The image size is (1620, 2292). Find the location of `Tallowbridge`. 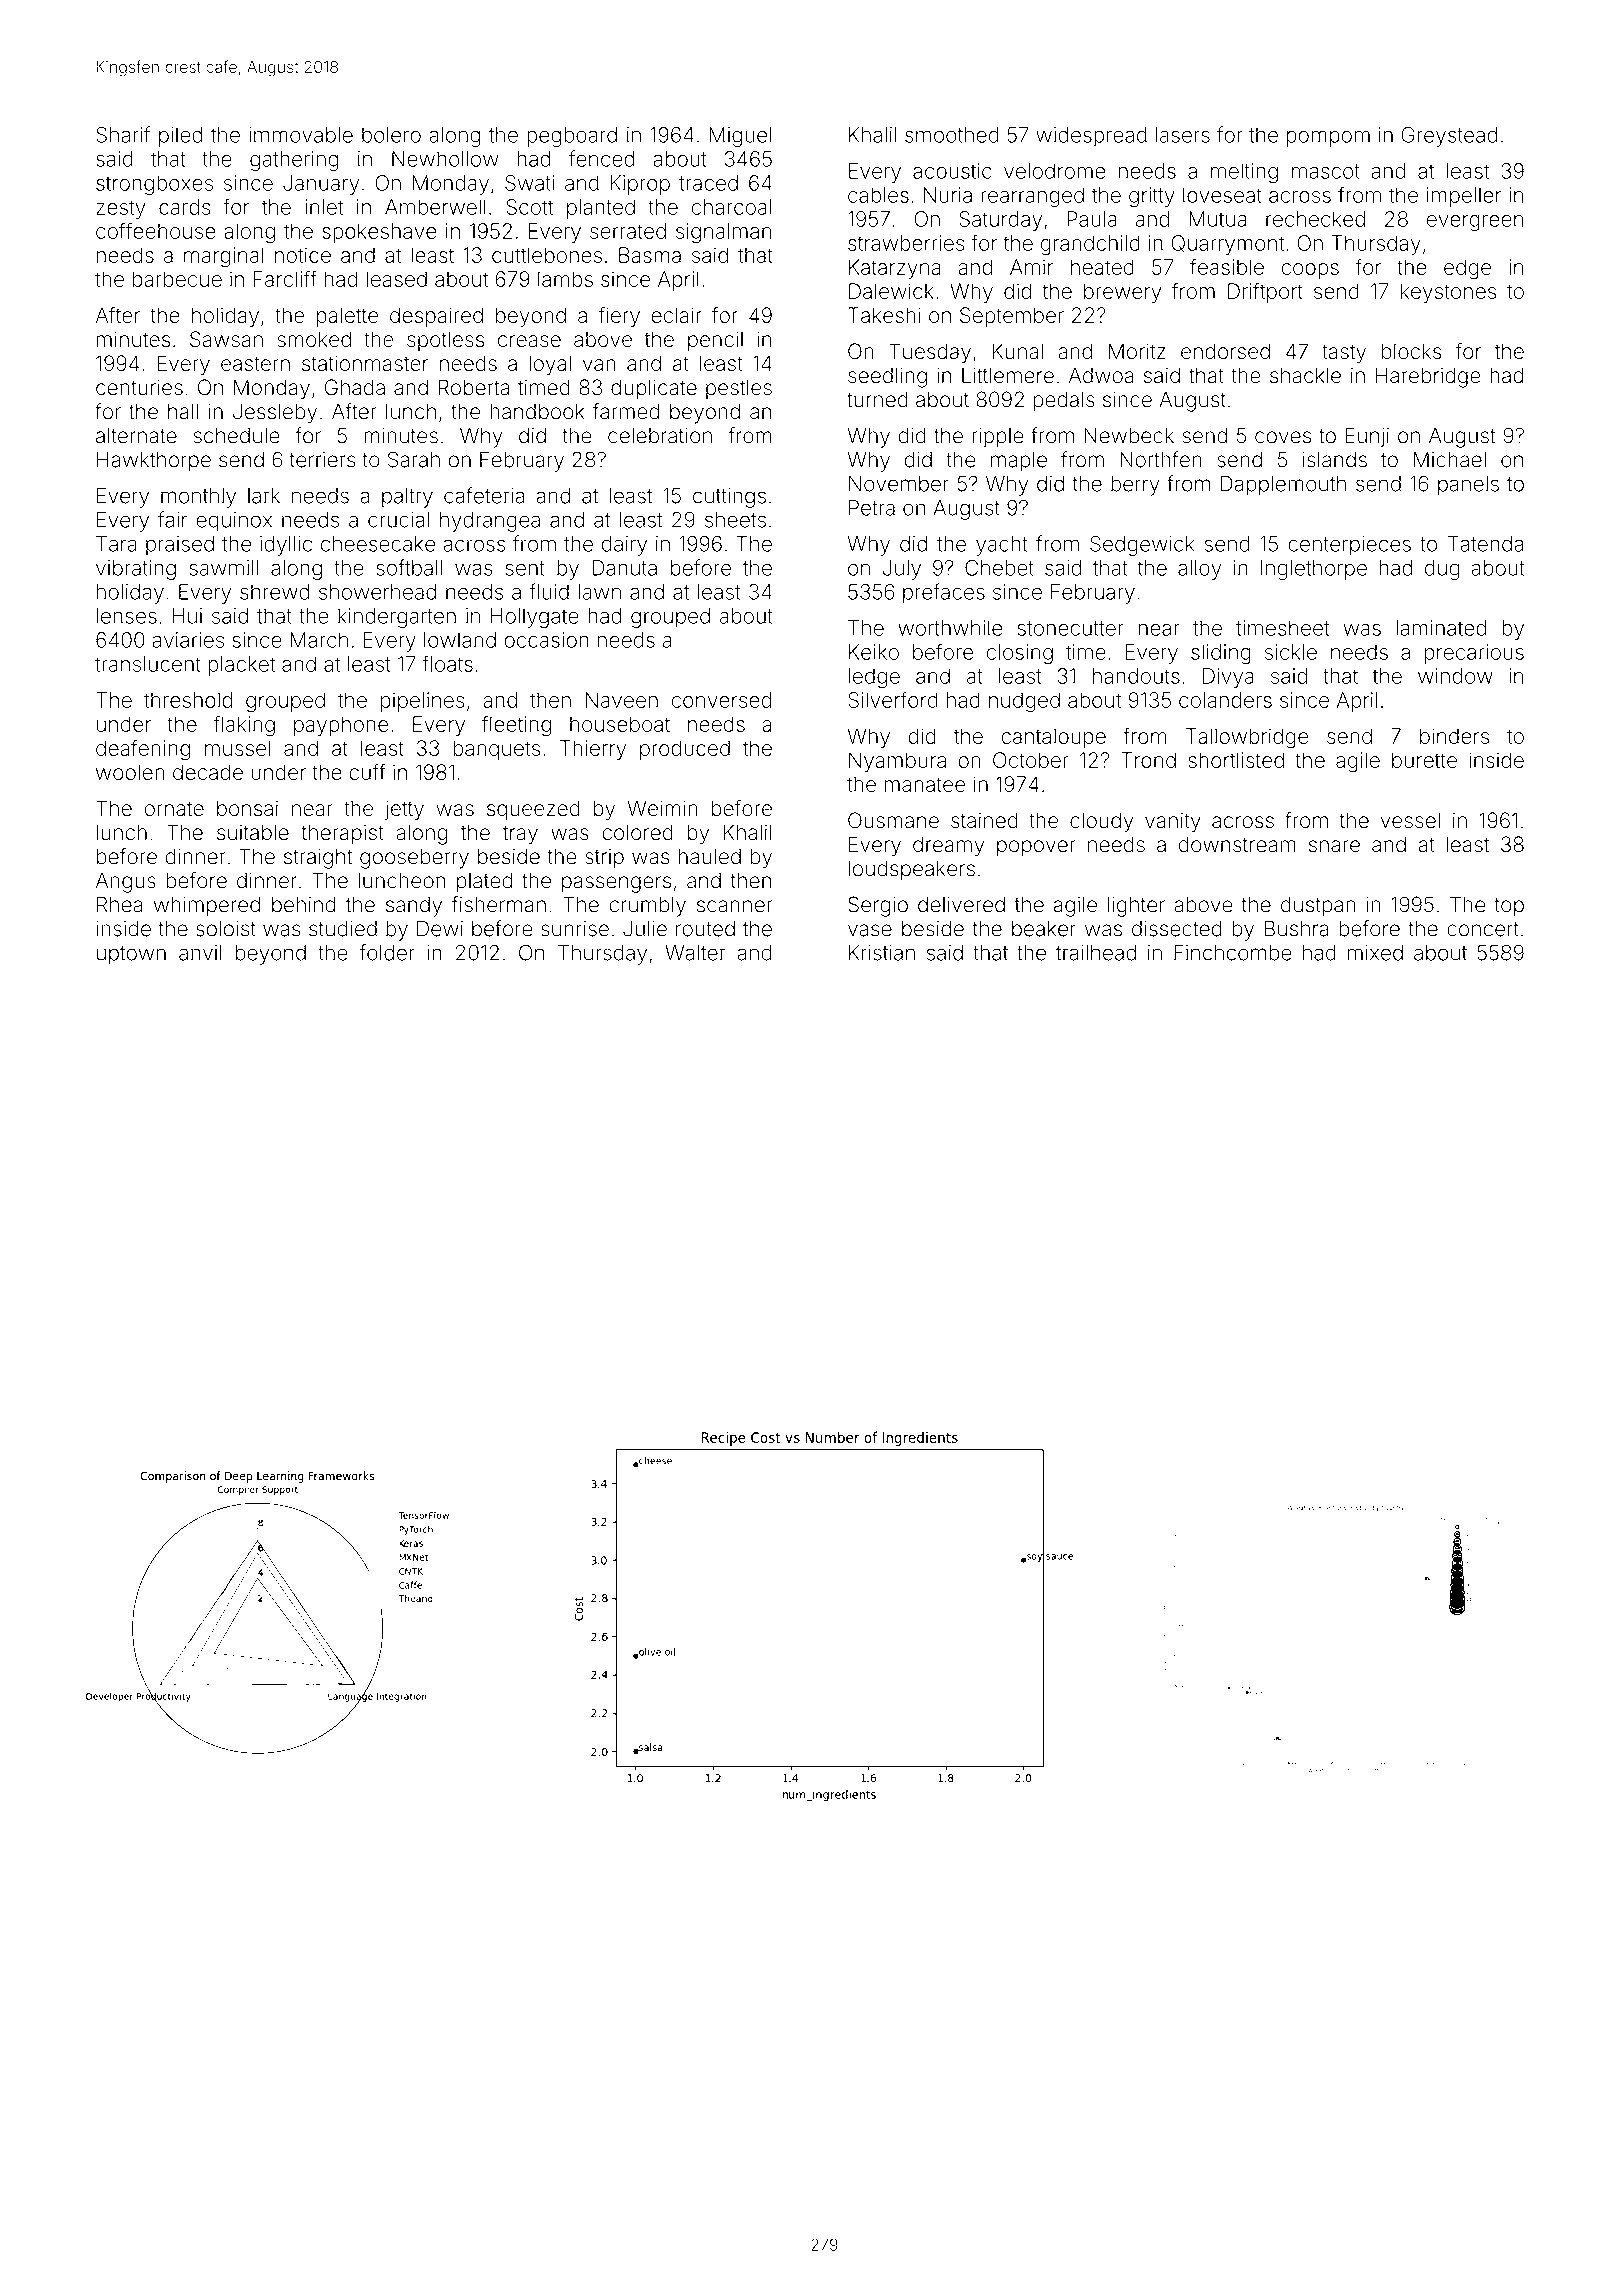

Tallowbridge is located at coordinates (1247, 738).
